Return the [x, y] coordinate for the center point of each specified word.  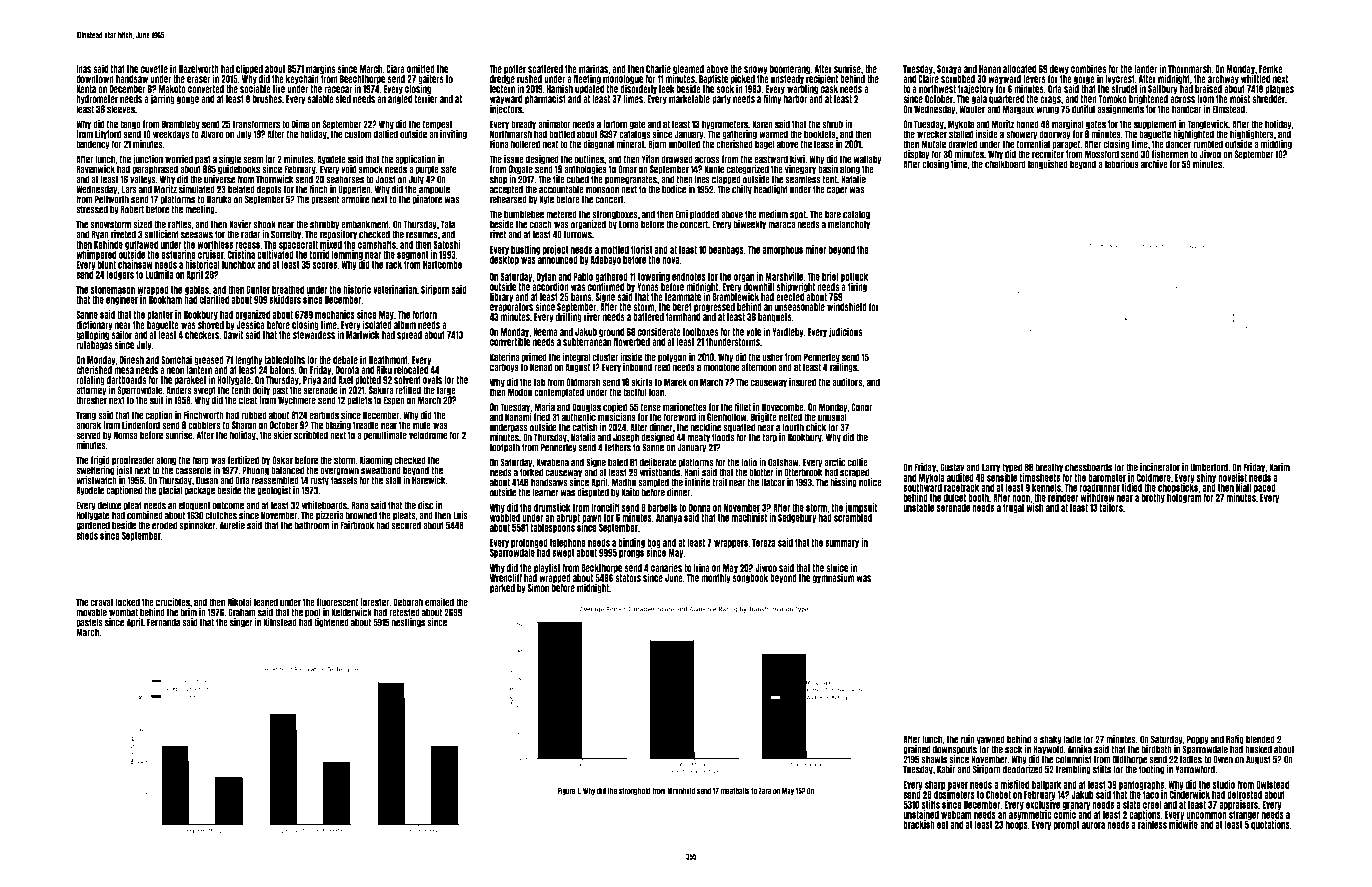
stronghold [635, 792]
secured [406, 525]
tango [130, 125]
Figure [567, 791]
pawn [592, 519]
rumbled [1208, 144]
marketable [689, 99]
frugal [1013, 508]
